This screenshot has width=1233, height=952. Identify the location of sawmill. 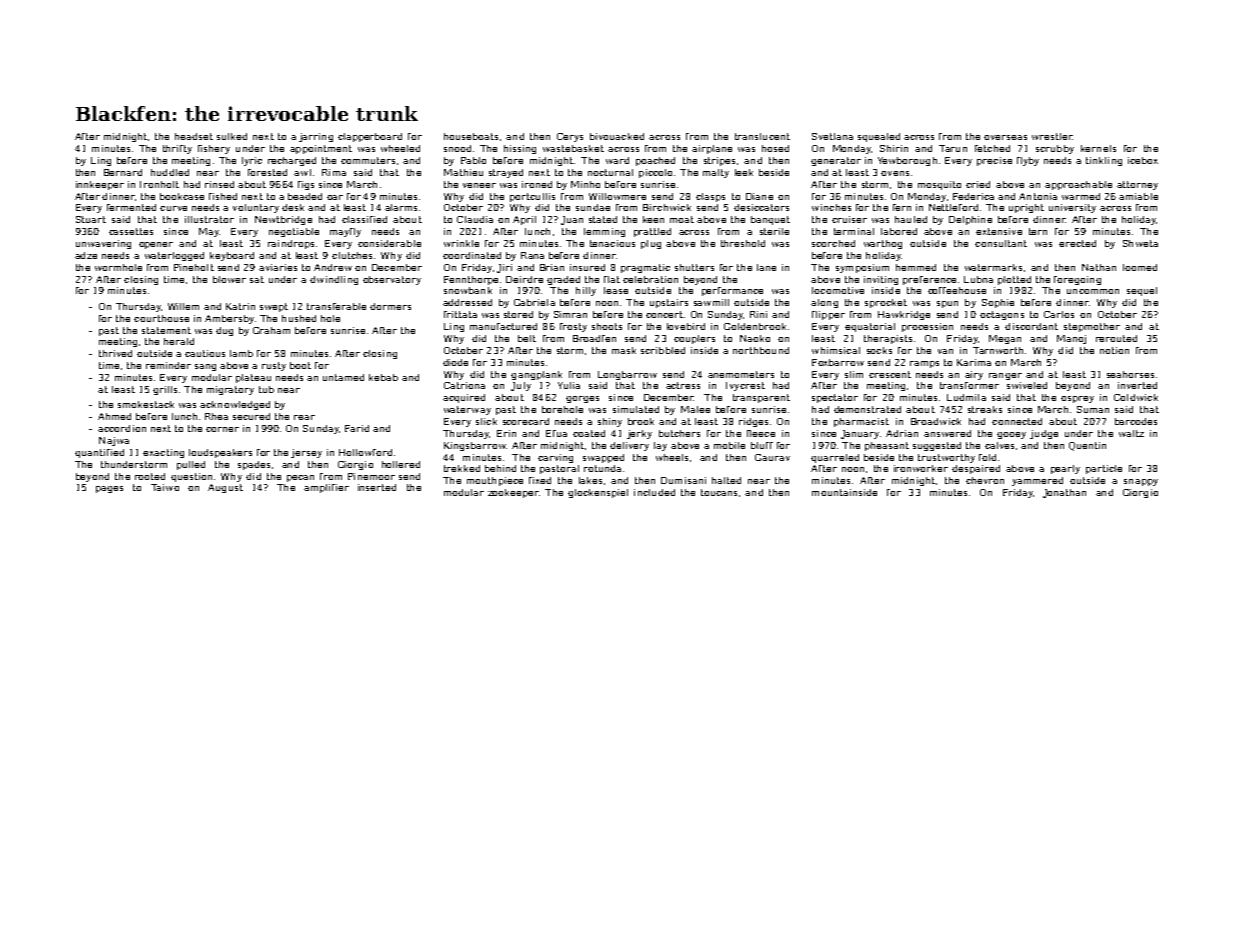
(711, 302).
